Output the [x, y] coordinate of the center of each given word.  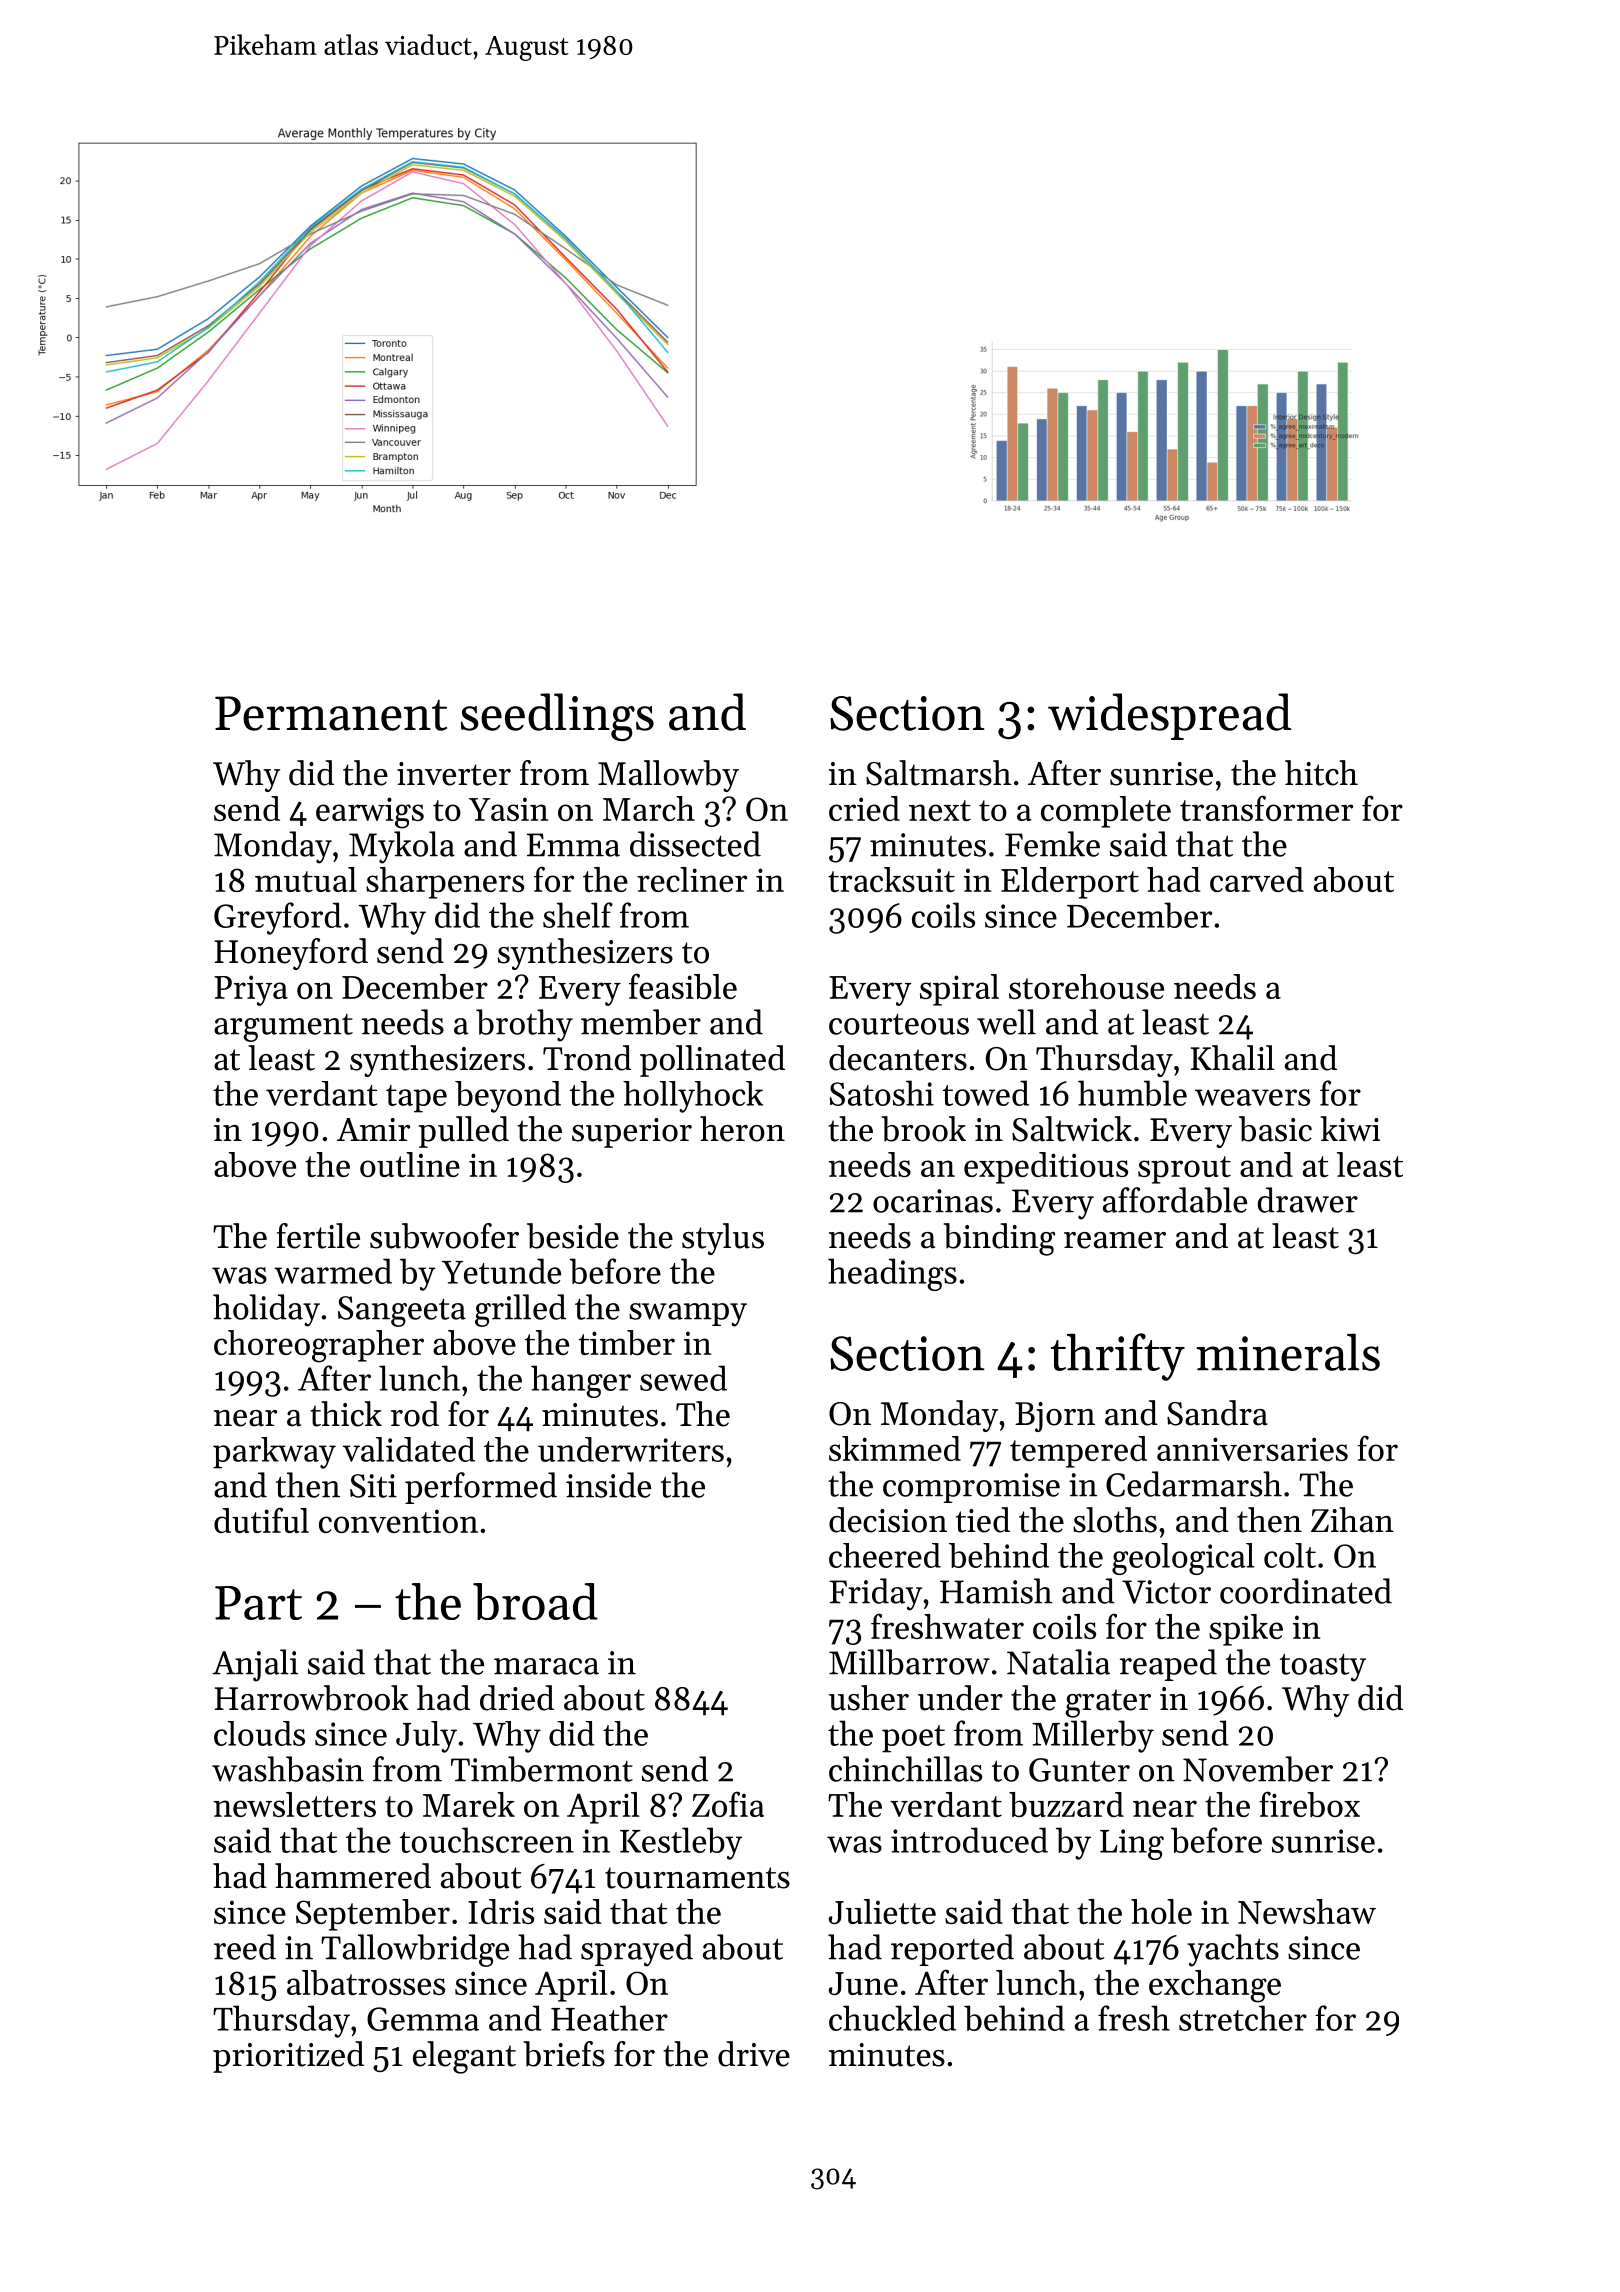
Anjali [255, 1665]
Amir [373, 1129]
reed [245, 1947]
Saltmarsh [938, 773]
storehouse [1086, 986]
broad [535, 1601]
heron [742, 1129]
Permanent [331, 713]
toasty [1323, 1667]
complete [1106, 812]
